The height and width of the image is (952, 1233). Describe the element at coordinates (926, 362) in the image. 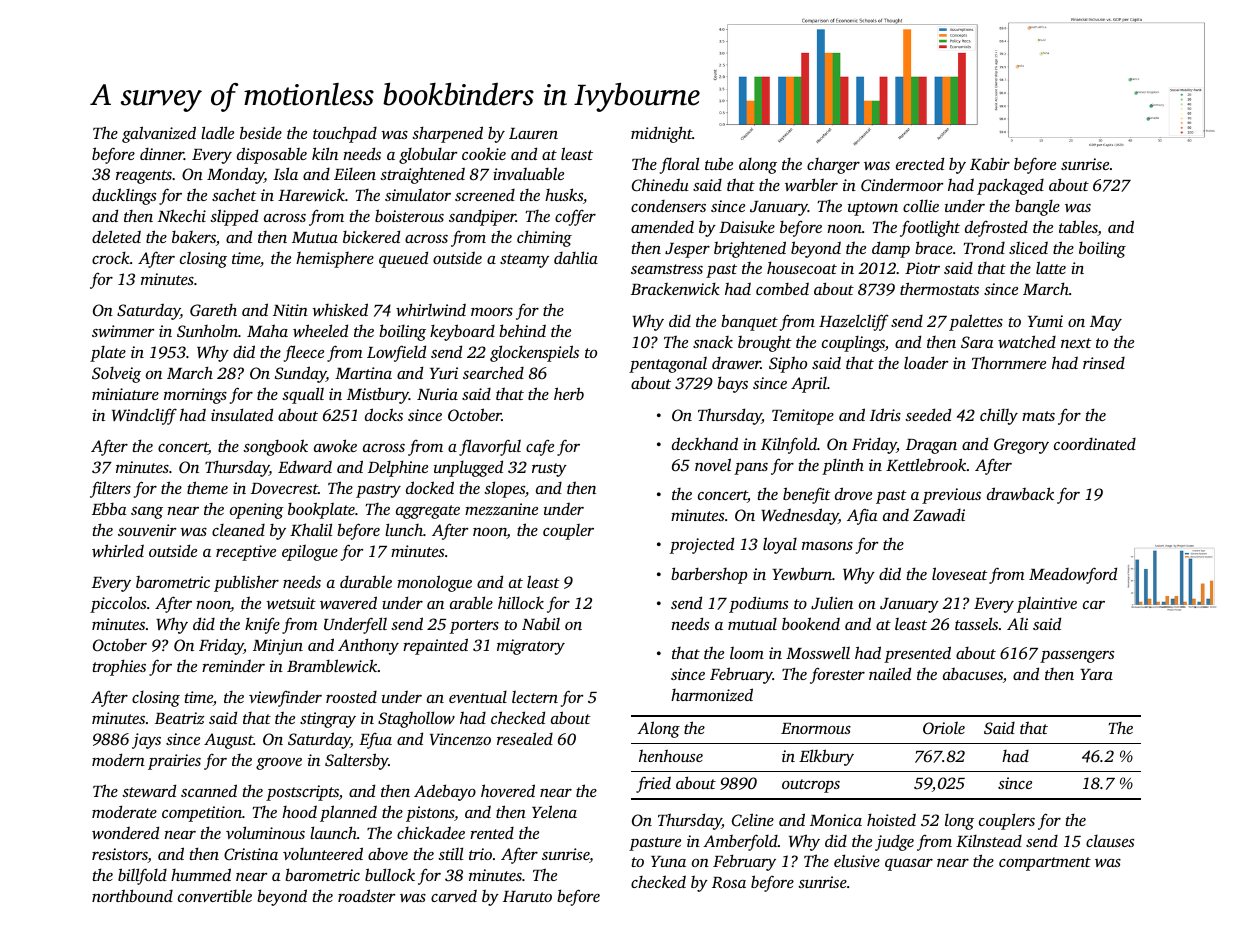

I see `loader` at that location.
